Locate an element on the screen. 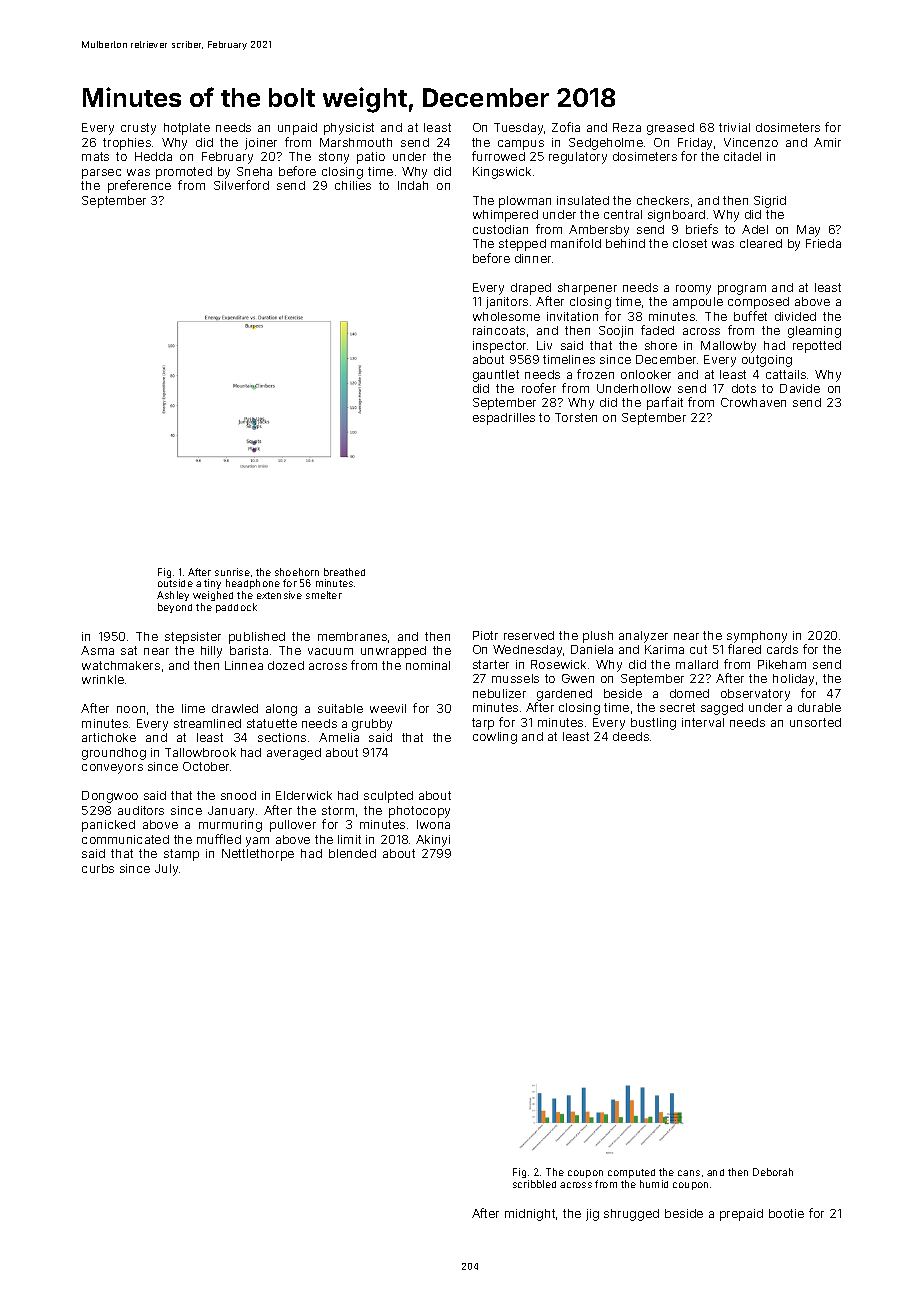 The height and width of the screenshot is (1308, 924). espadrilles is located at coordinates (504, 419).
